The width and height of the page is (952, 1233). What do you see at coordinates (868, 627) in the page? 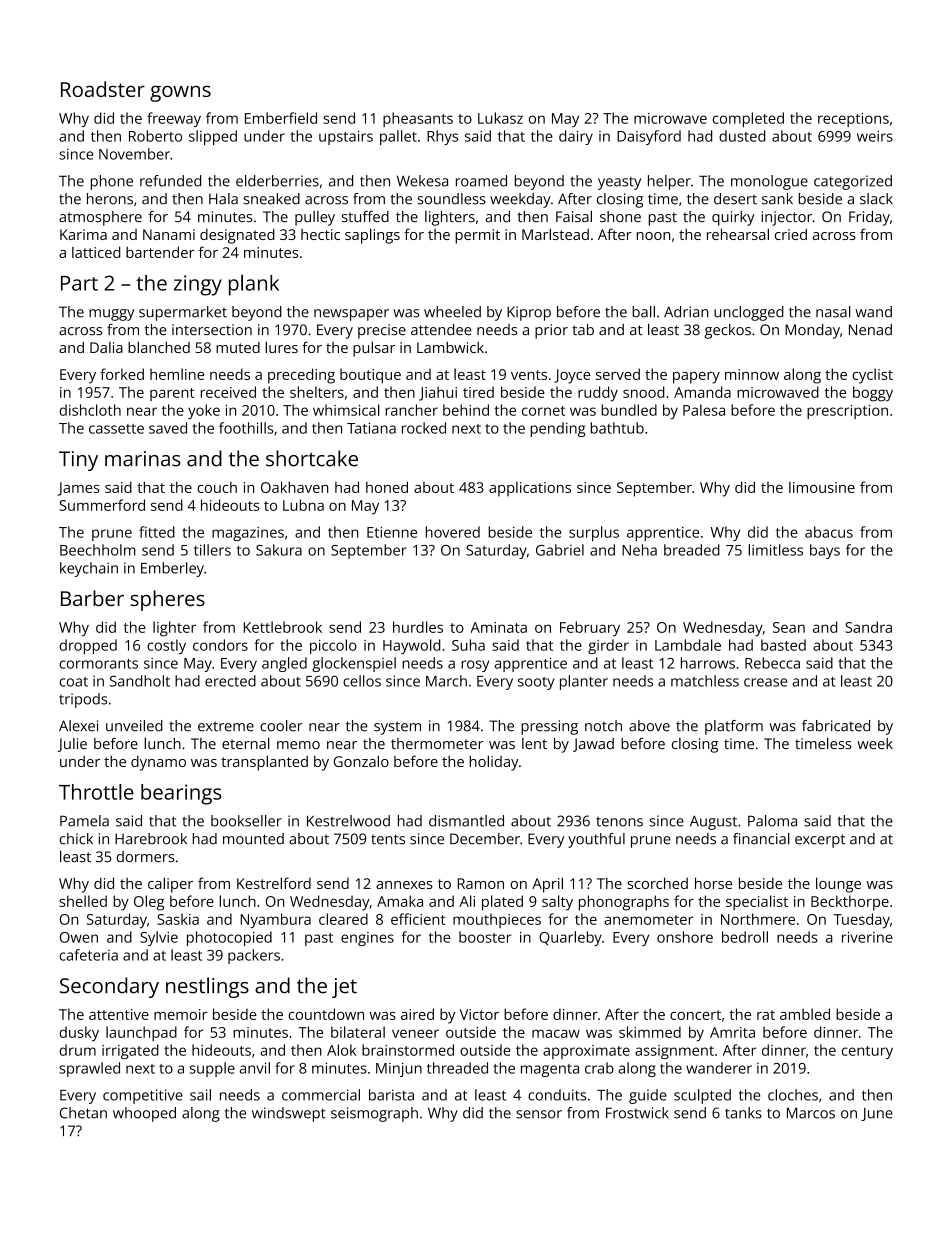
I see `Sandra` at bounding box center [868, 627].
